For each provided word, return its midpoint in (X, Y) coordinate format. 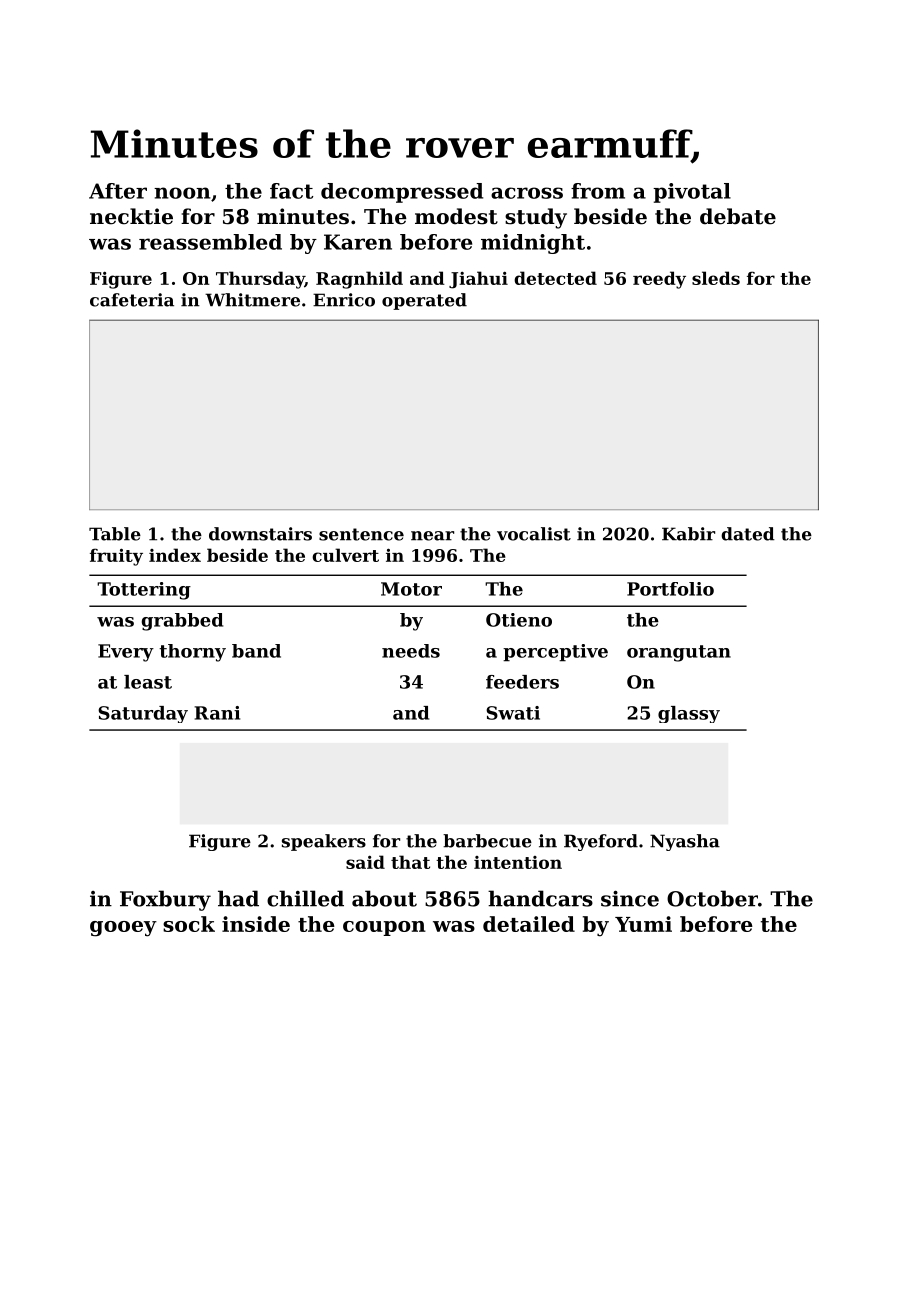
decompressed (402, 193)
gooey (123, 929)
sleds (716, 278)
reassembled (210, 242)
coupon (384, 928)
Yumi (643, 924)
